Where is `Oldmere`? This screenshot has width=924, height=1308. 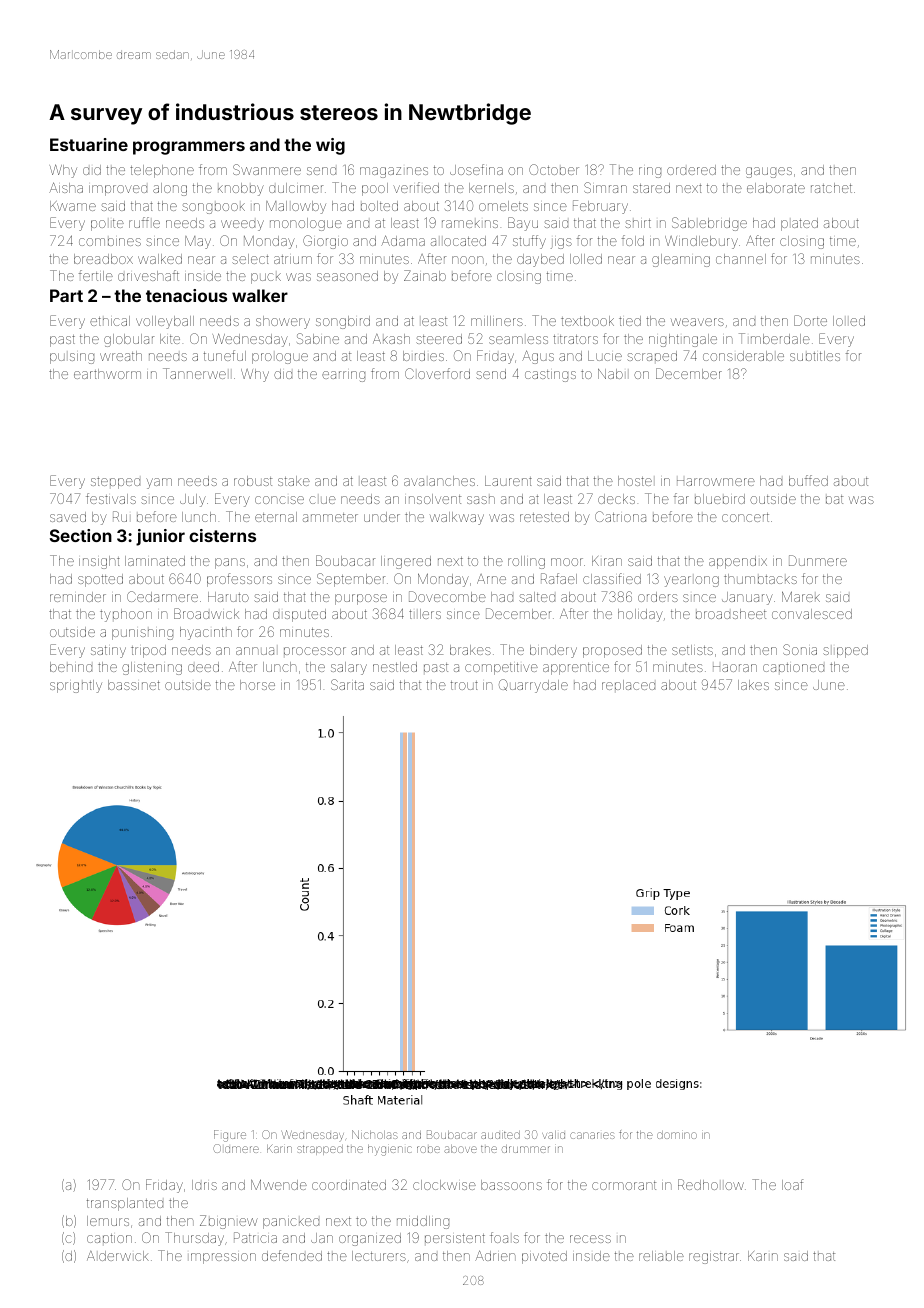 Oldmere is located at coordinates (236, 1148).
